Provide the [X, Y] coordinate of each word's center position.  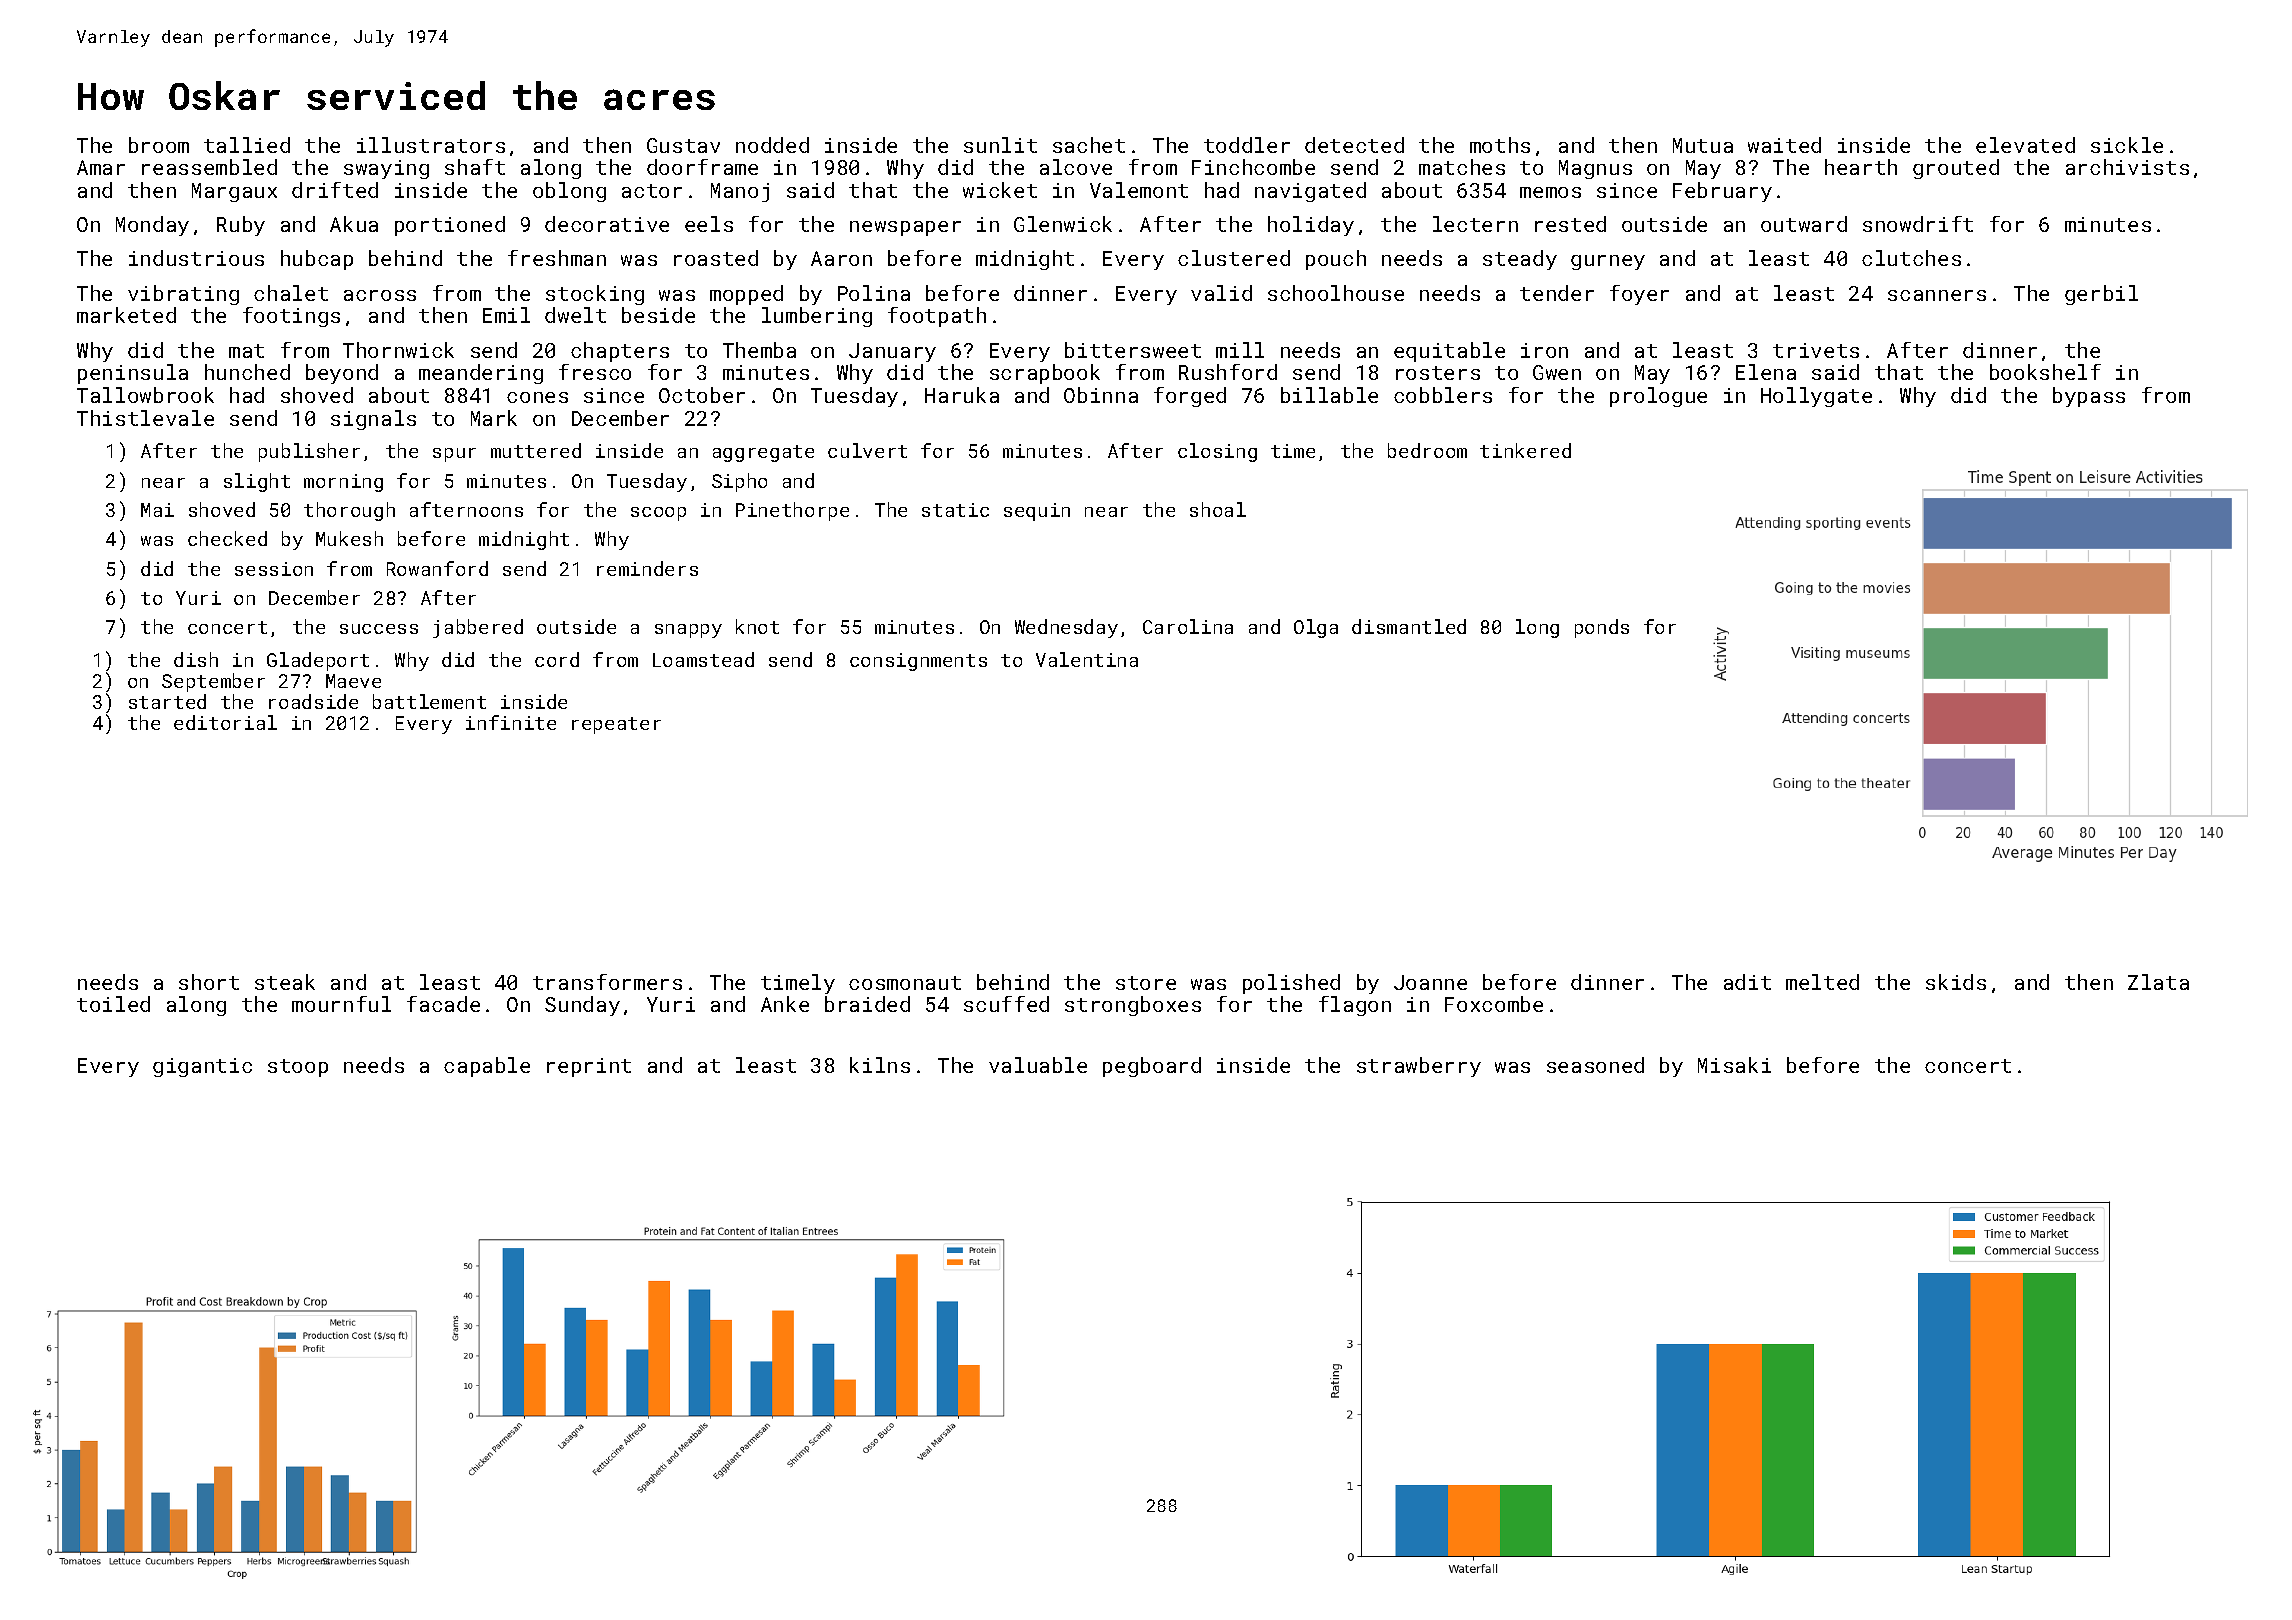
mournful [341, 1004]
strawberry [1419, 1067]
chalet [291, 293]
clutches [1911, 258]
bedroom [1427, 450]
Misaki [1734, 1065]
